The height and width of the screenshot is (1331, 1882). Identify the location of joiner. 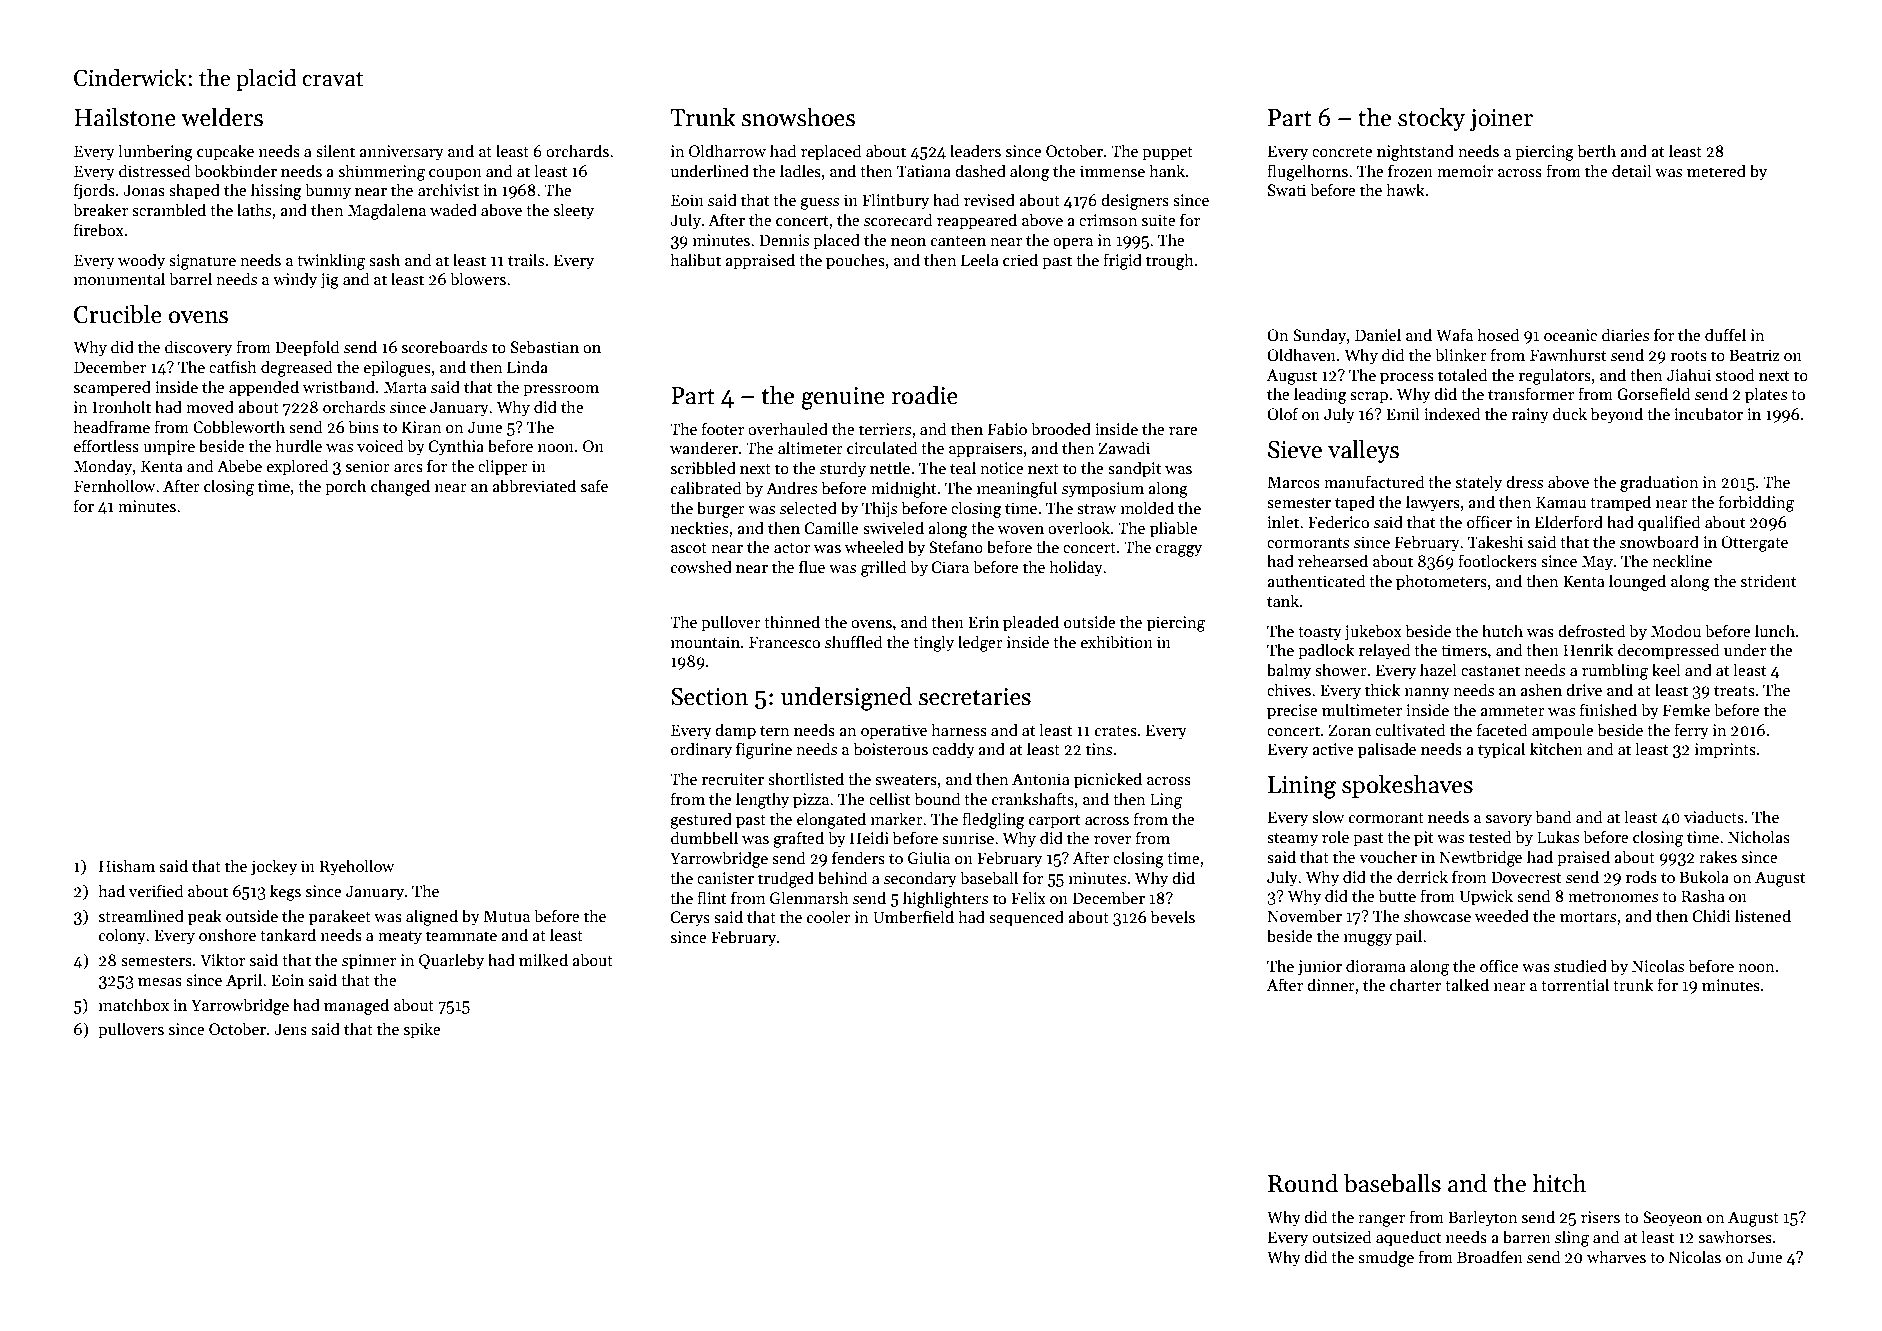
(1501, 120).
